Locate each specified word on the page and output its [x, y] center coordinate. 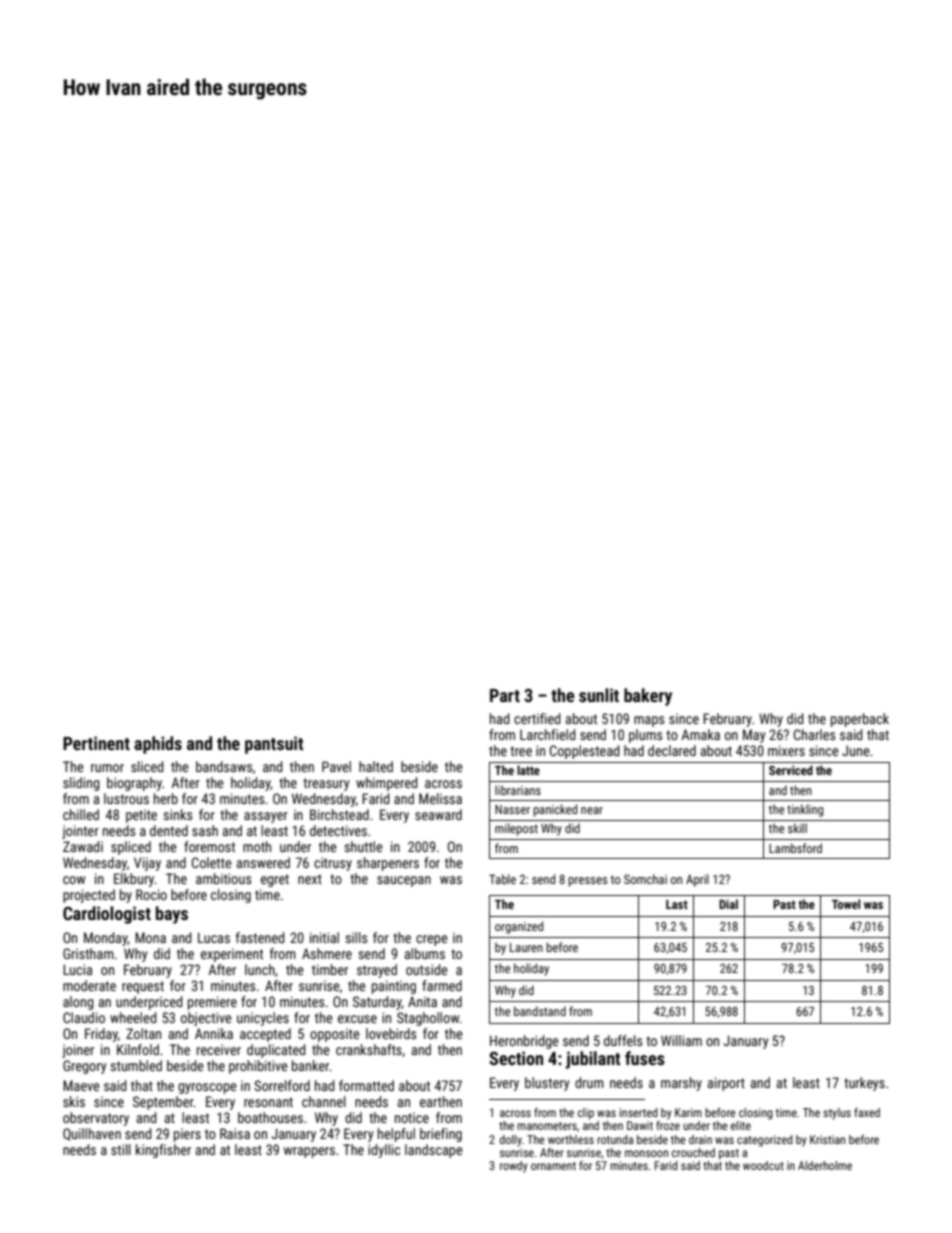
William [681, 1040]
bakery [648, 697]
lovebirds [391, 1033]
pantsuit [274, 745]
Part [505, 695]
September [163, 1103]
